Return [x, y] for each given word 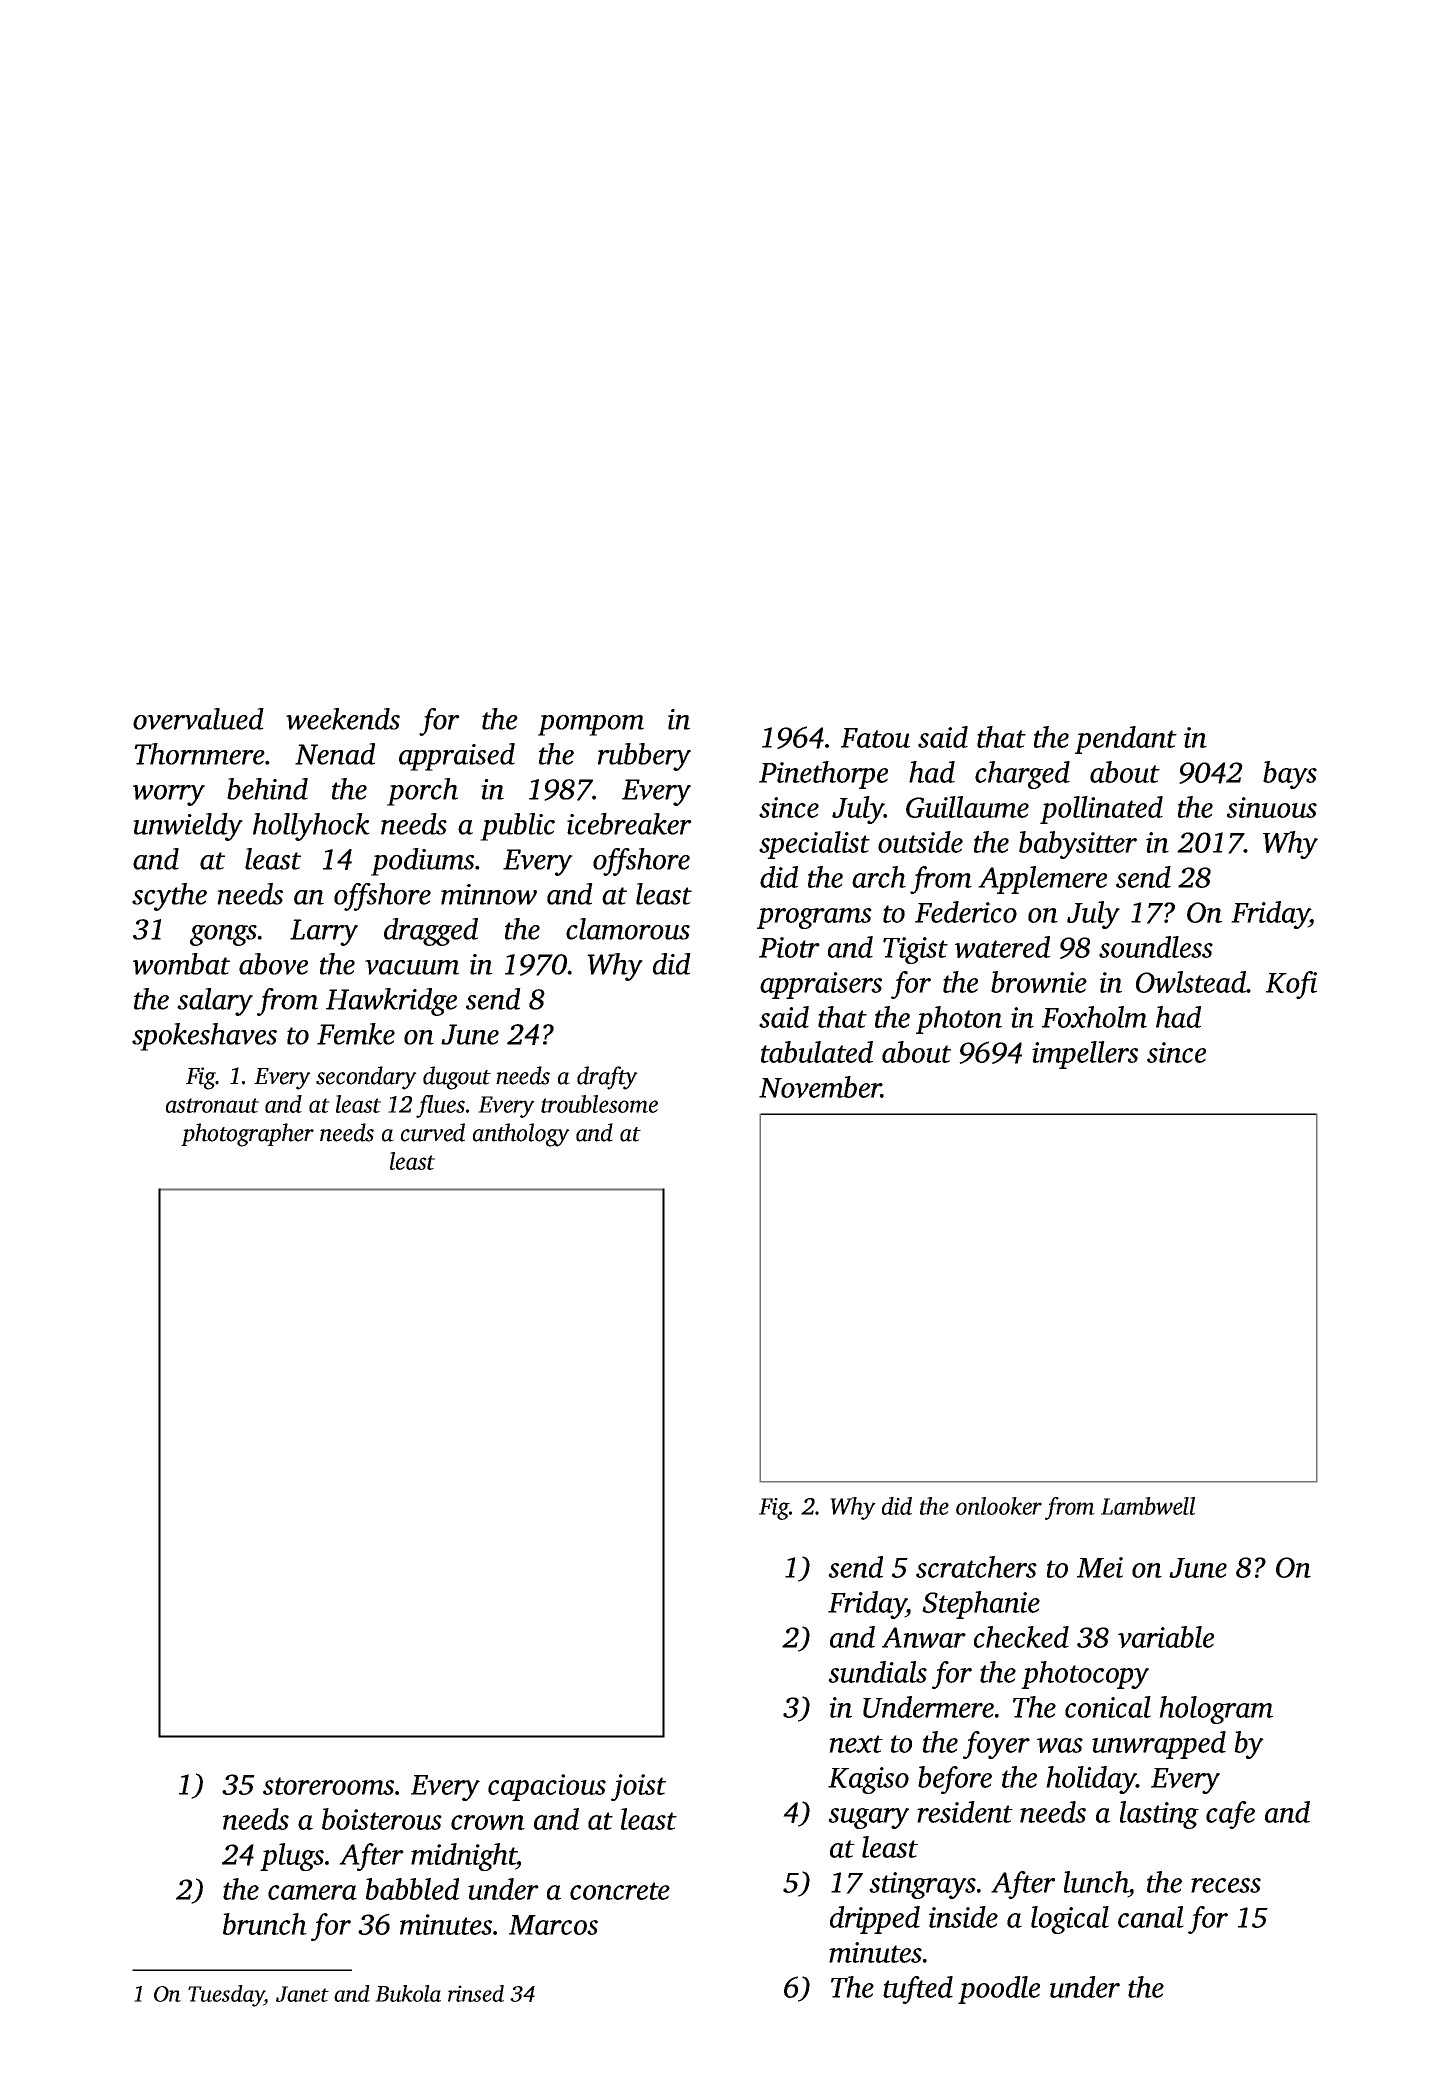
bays [1290, 775]
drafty [607, 1078]
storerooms [328, 1786]
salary [215, 1002]
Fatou [875, 738]
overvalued [198, 719]
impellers [1085, 1055]
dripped [875, 1920]
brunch [265, 1924]
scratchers [976, 1567]
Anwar [924, 1637]
